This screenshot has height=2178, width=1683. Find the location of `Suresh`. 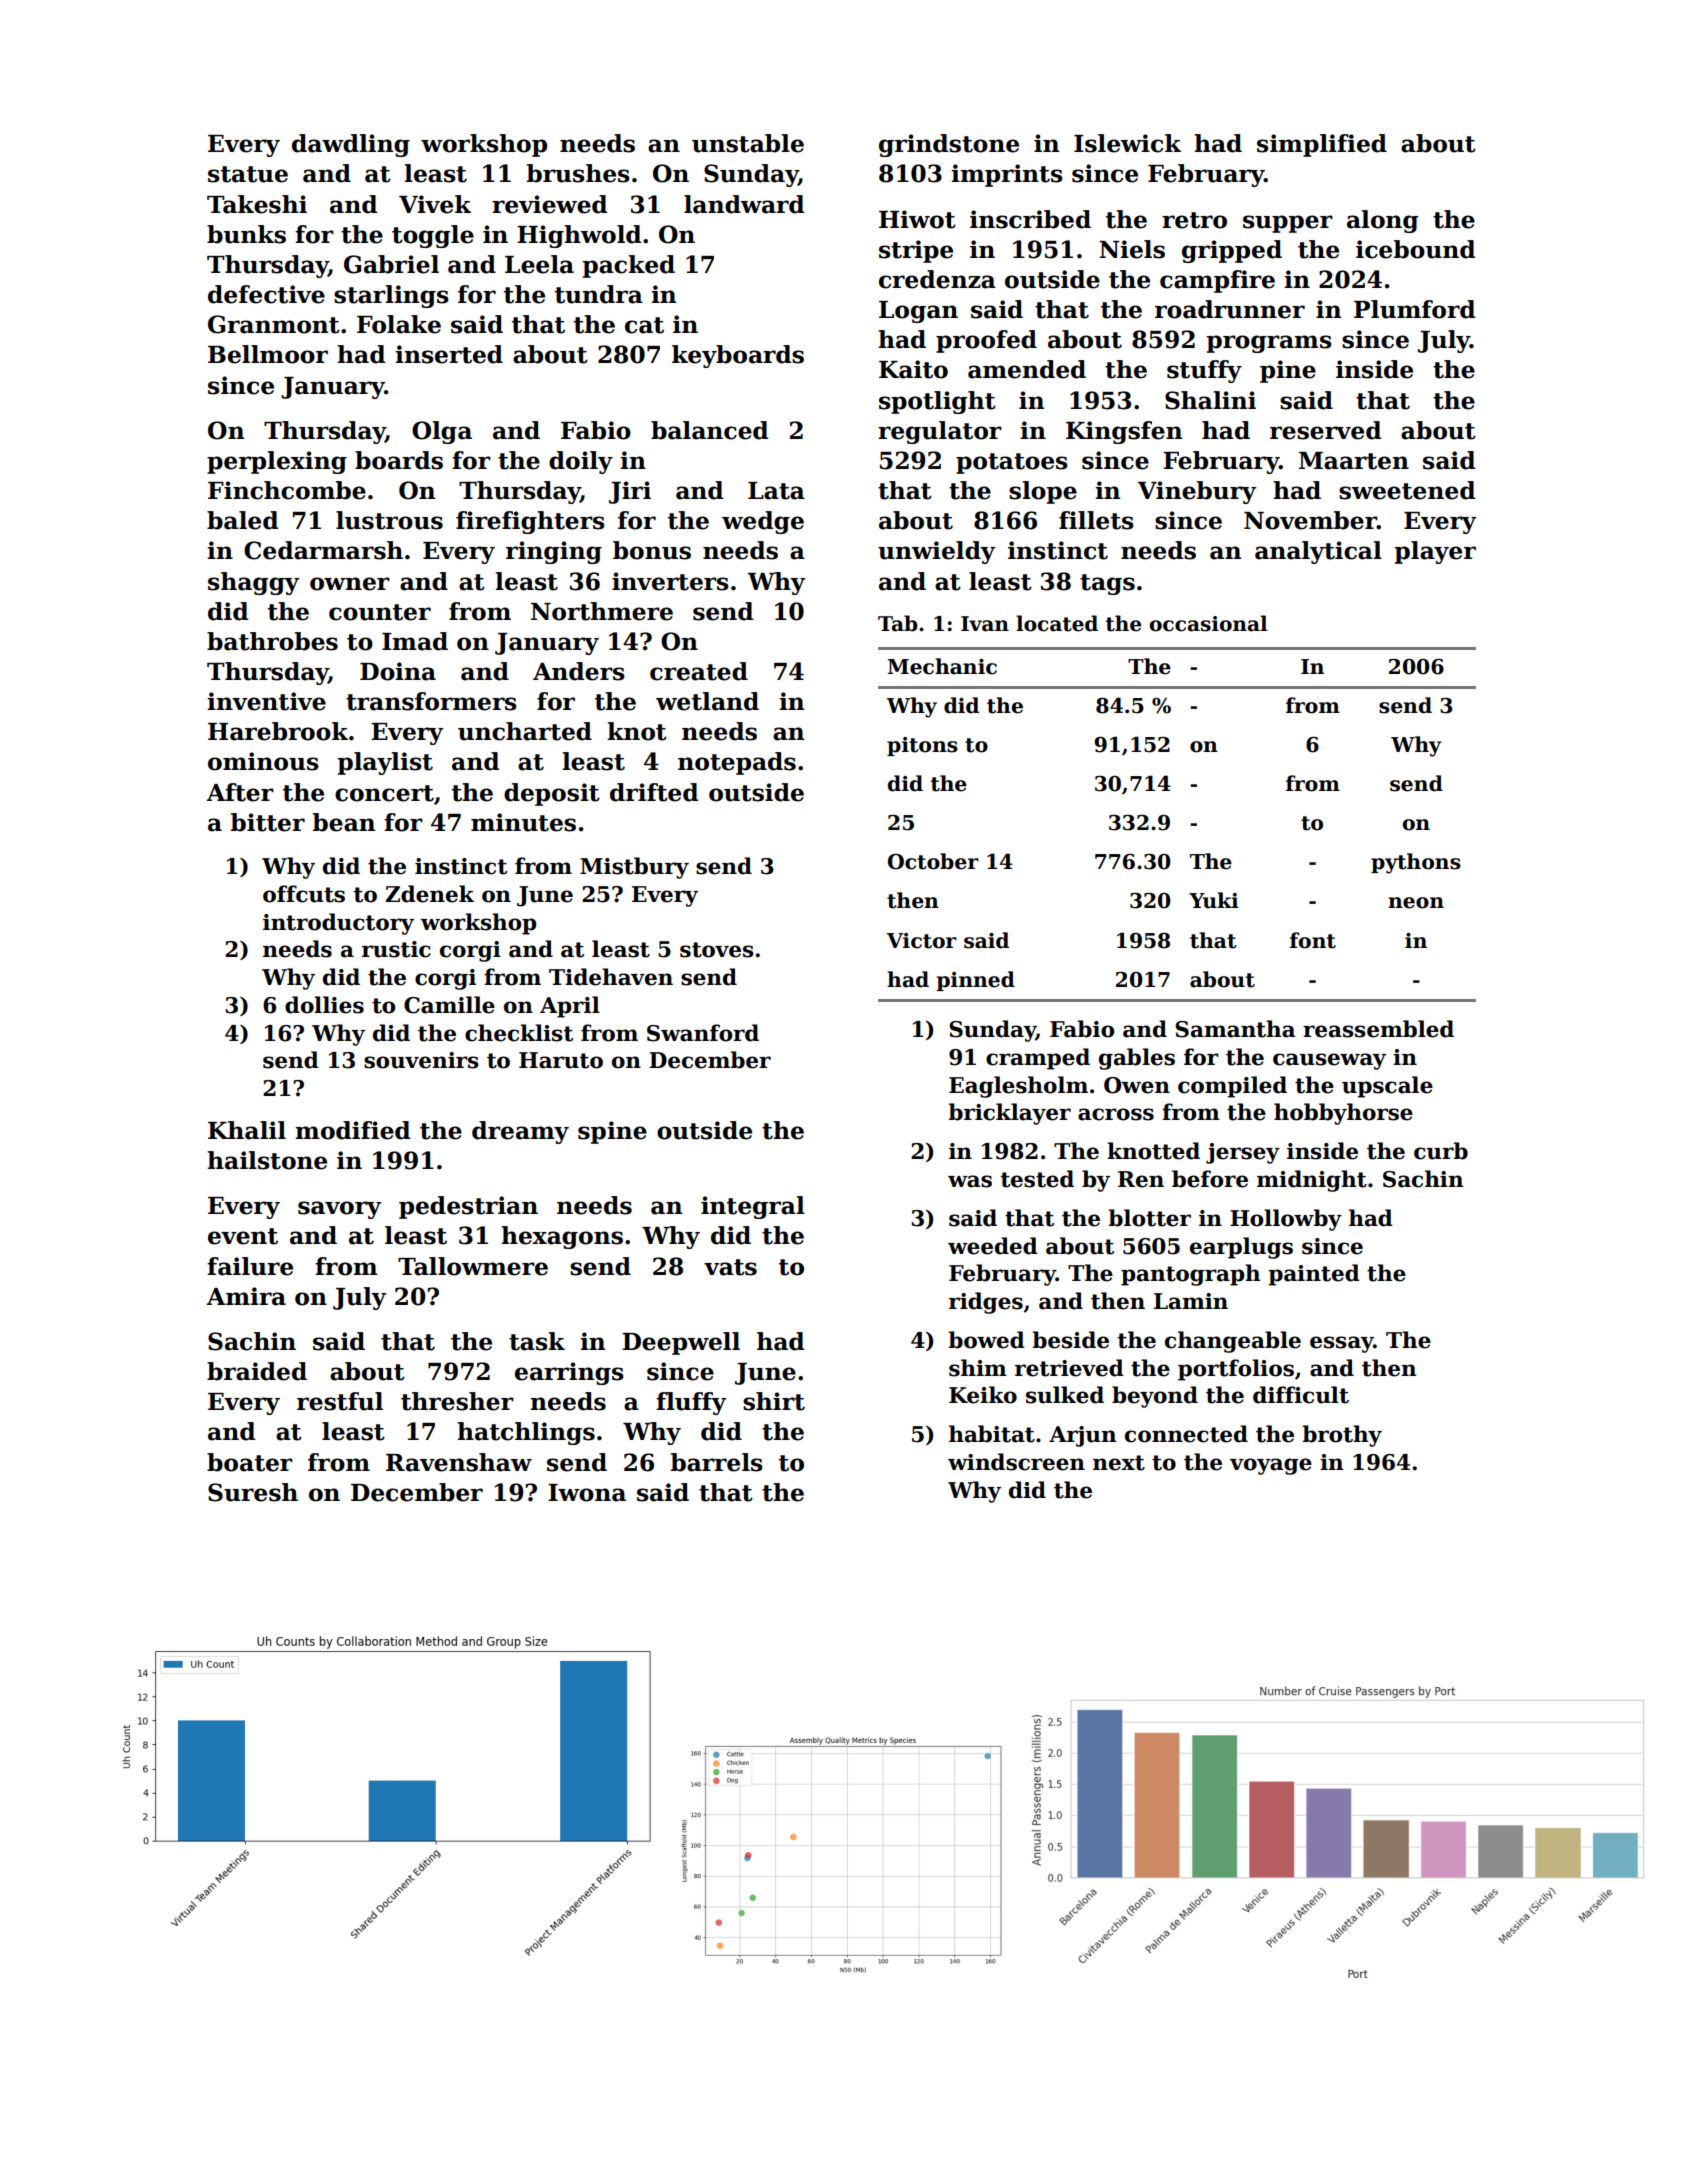

Suresh is located at coordinates (253, 1492).
